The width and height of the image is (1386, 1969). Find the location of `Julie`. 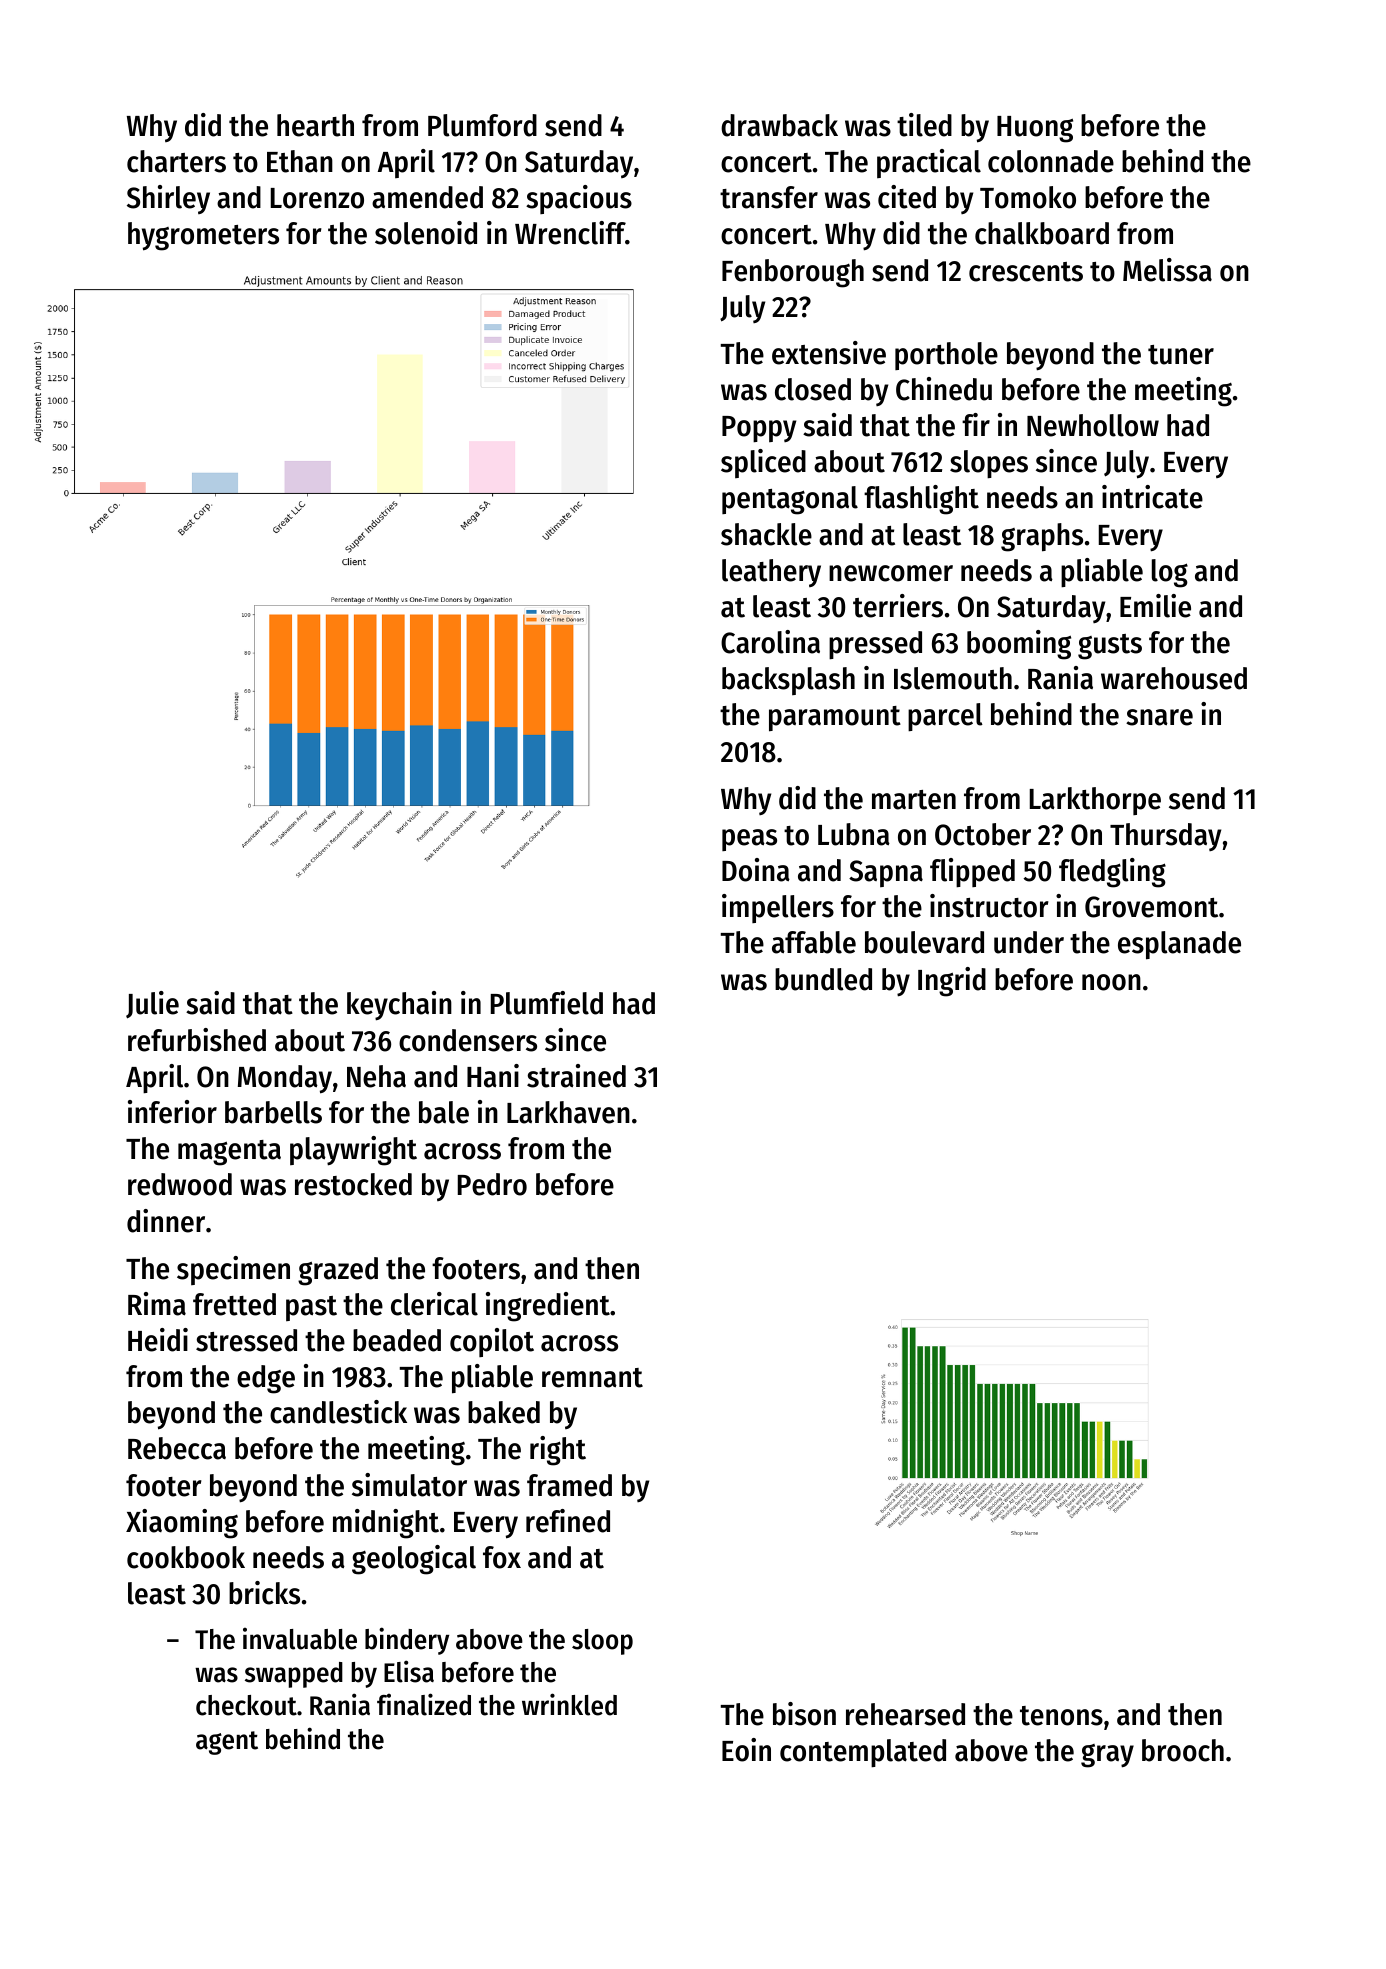

Julie is located at coordinates (152, 1005).
